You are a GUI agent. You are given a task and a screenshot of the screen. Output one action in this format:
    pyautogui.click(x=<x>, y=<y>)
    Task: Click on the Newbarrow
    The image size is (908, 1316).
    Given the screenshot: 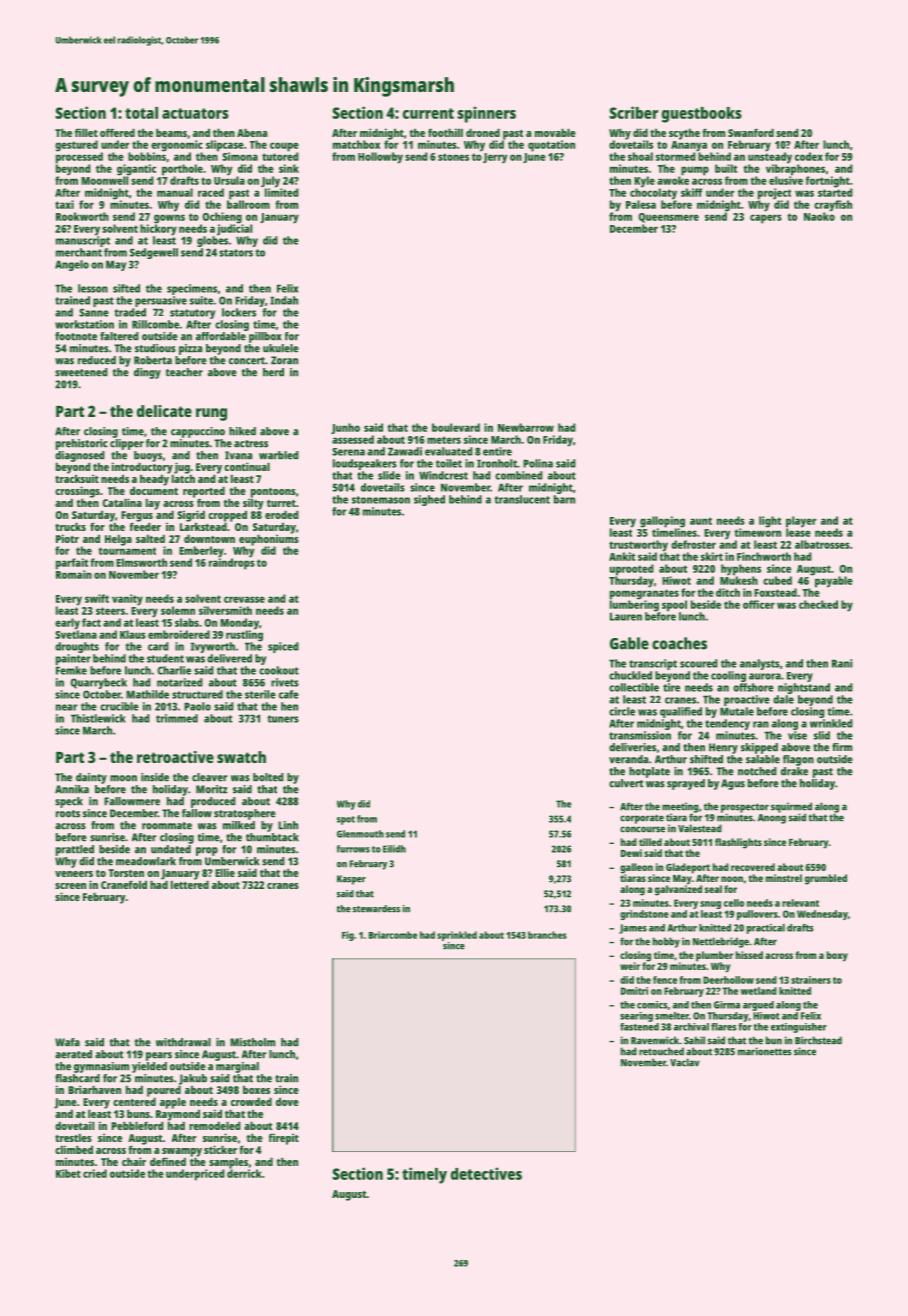 What is the action you would take?
    pyautogui.click(x=526, y=427)
